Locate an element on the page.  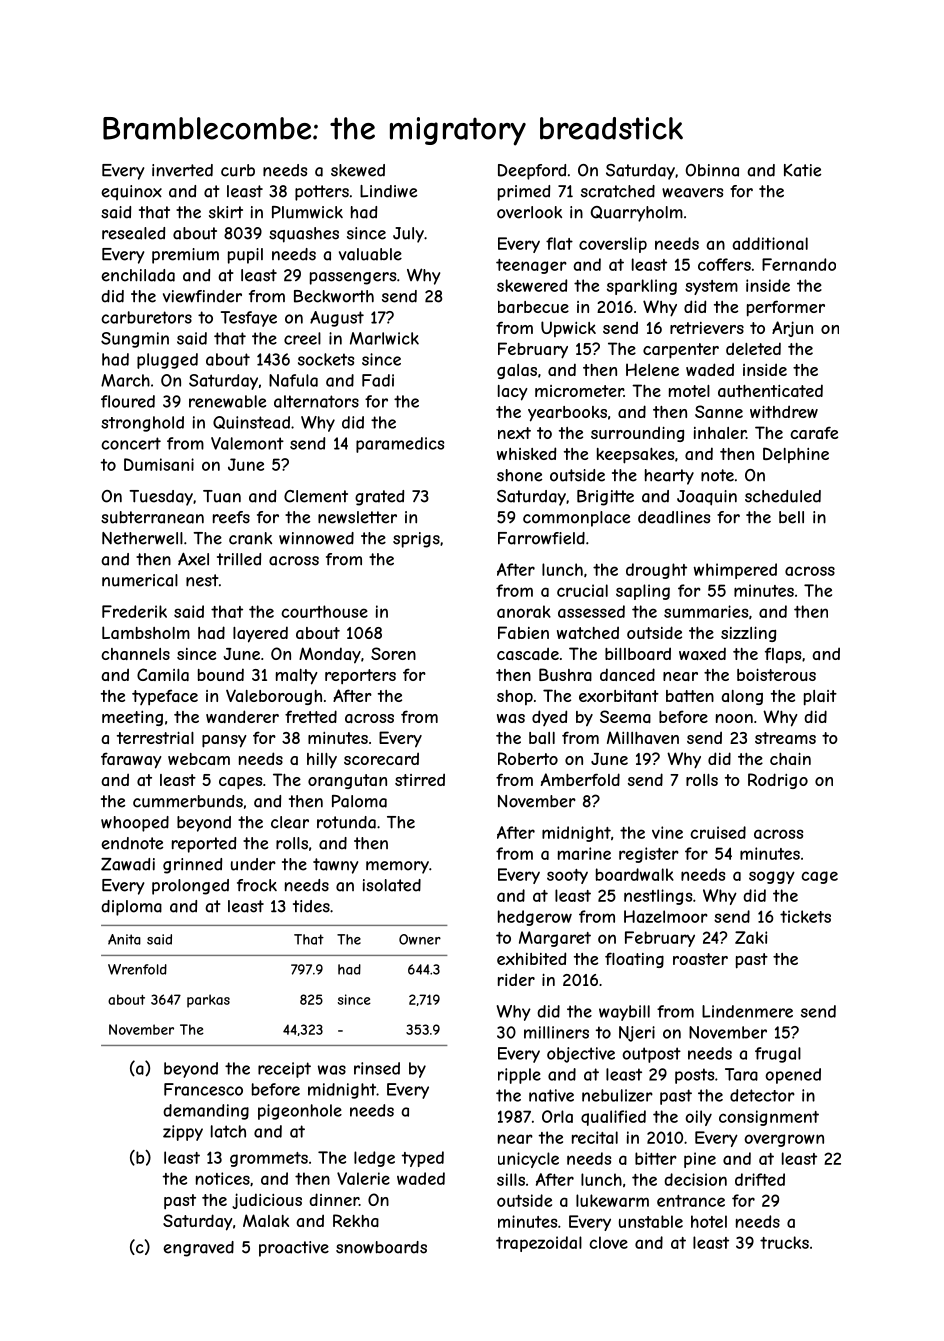
viewfinder is located at coordinates (202, 296).
